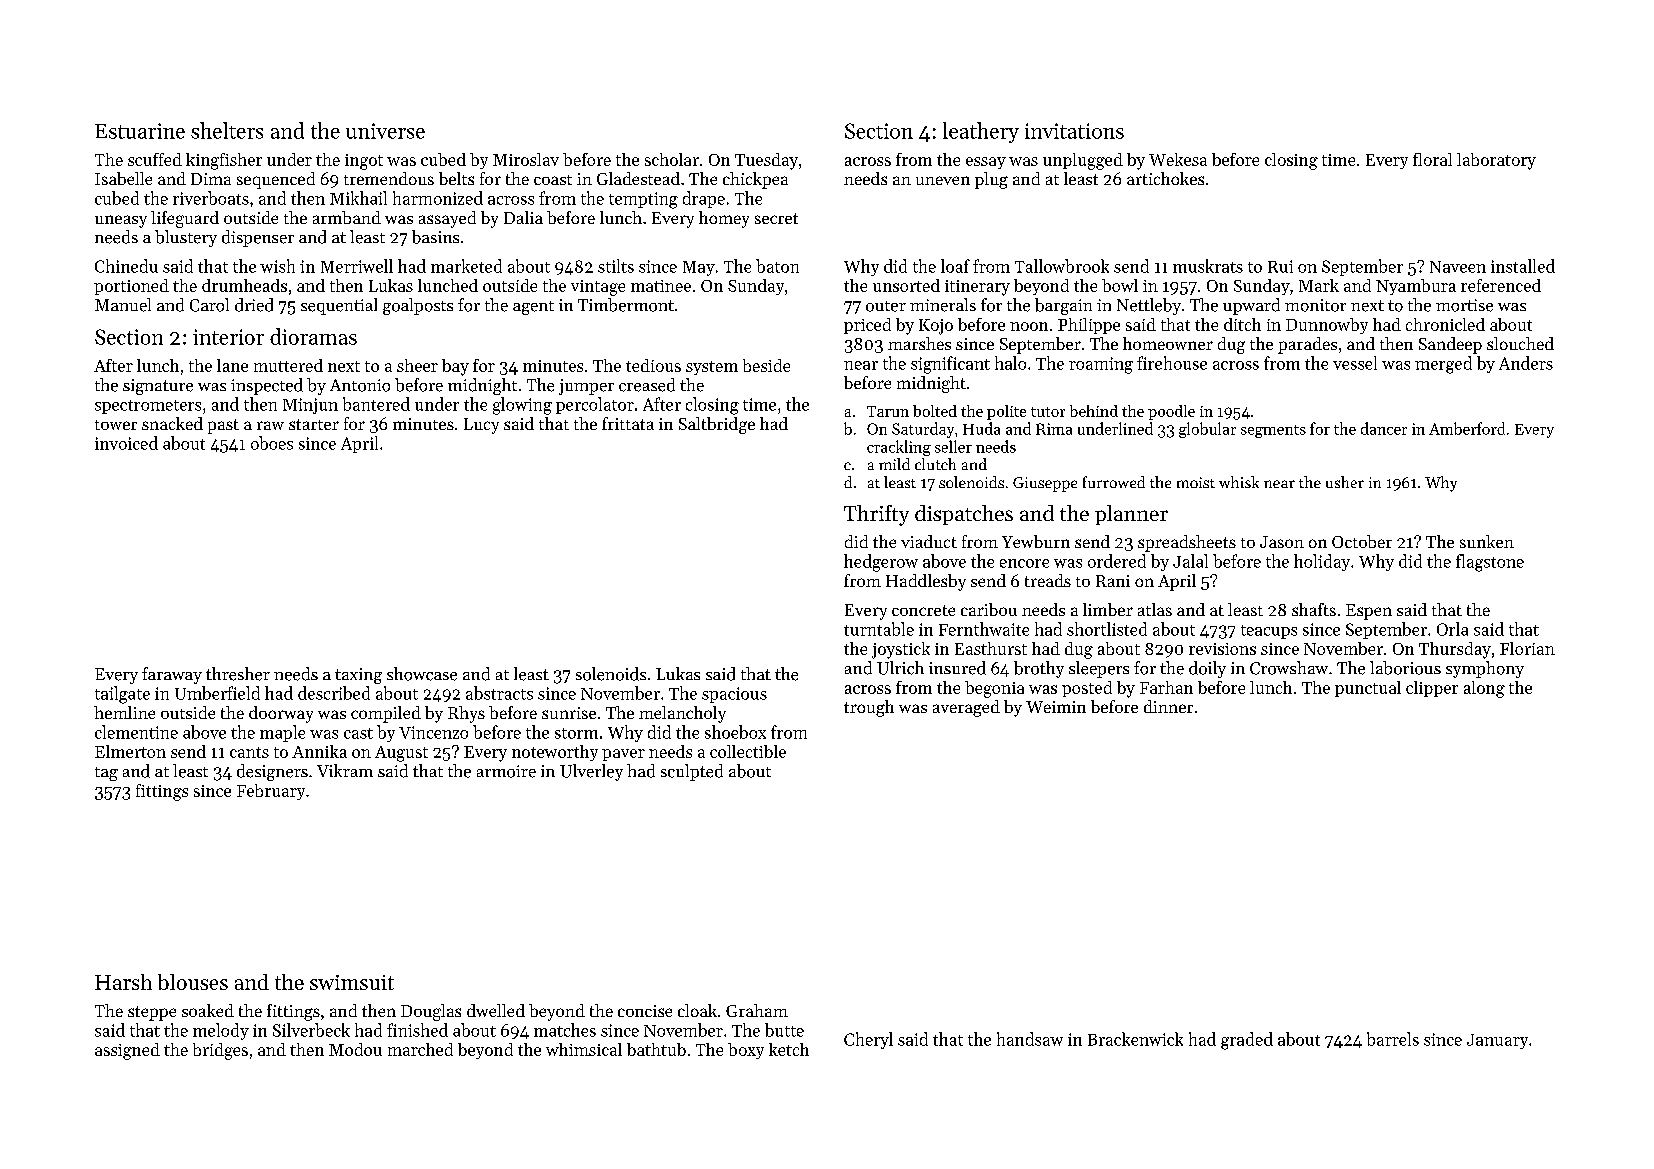  What do you see at coordinates (211, 198) in the page?
I see `riverboats` at bounding box center [211, 198].
